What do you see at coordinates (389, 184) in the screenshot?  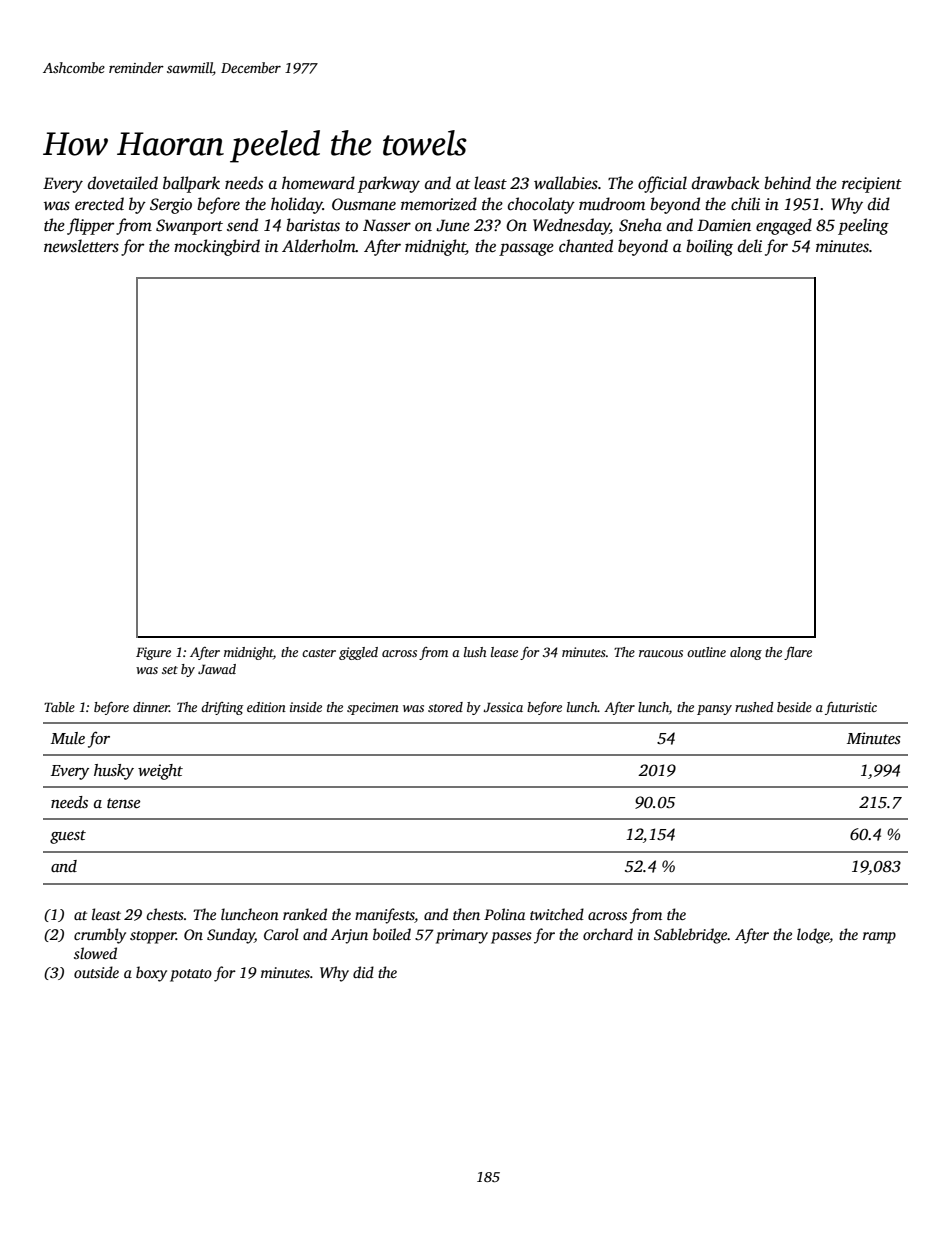 I see `parkway` at bounding box center [389, 184].
